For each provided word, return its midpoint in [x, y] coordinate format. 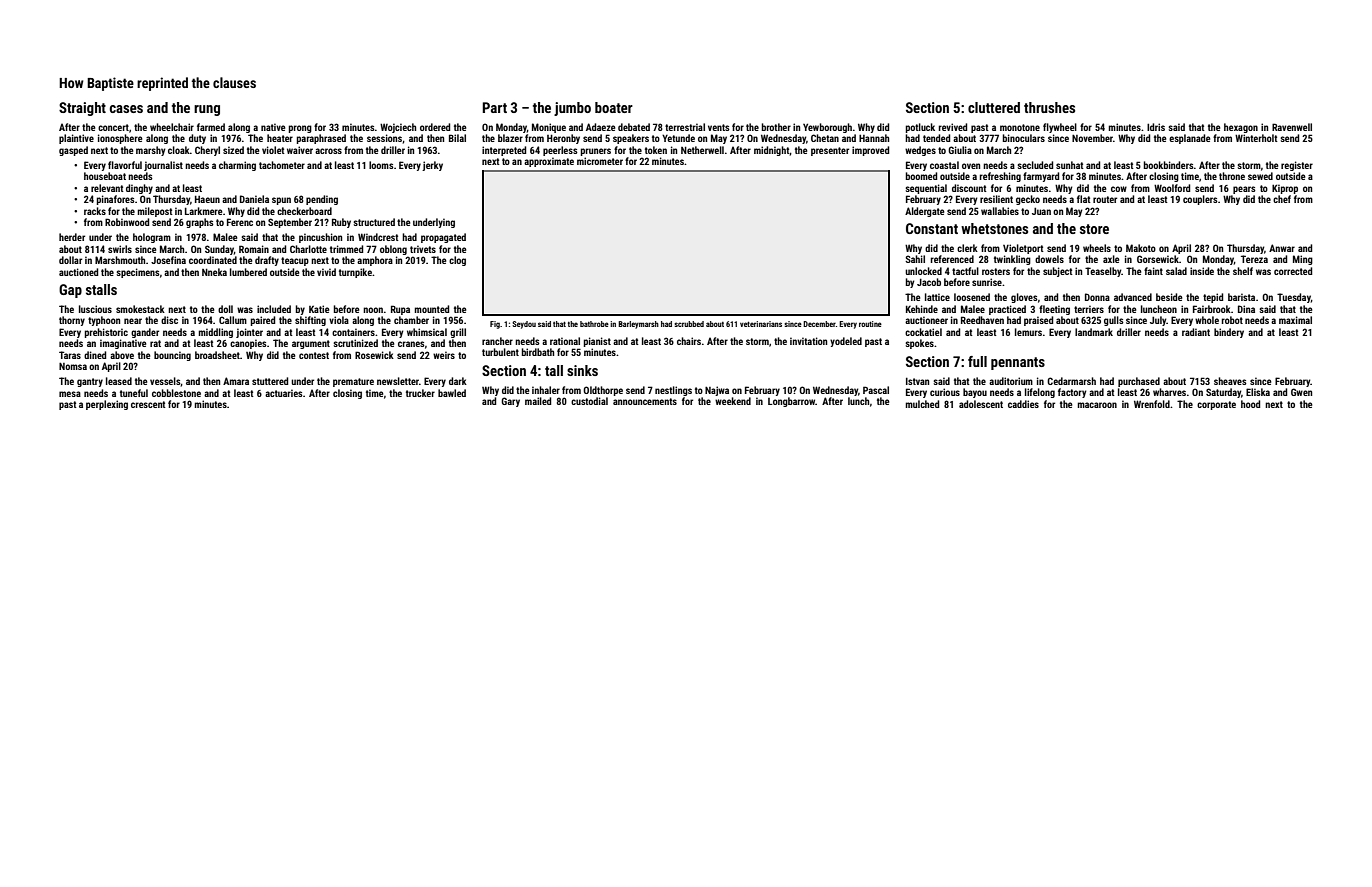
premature [353, 382]
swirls [120, 249]
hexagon [1241, 128]
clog [457, 261]
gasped [73, 151]
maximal [1295, 320]
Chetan [825, 138]
